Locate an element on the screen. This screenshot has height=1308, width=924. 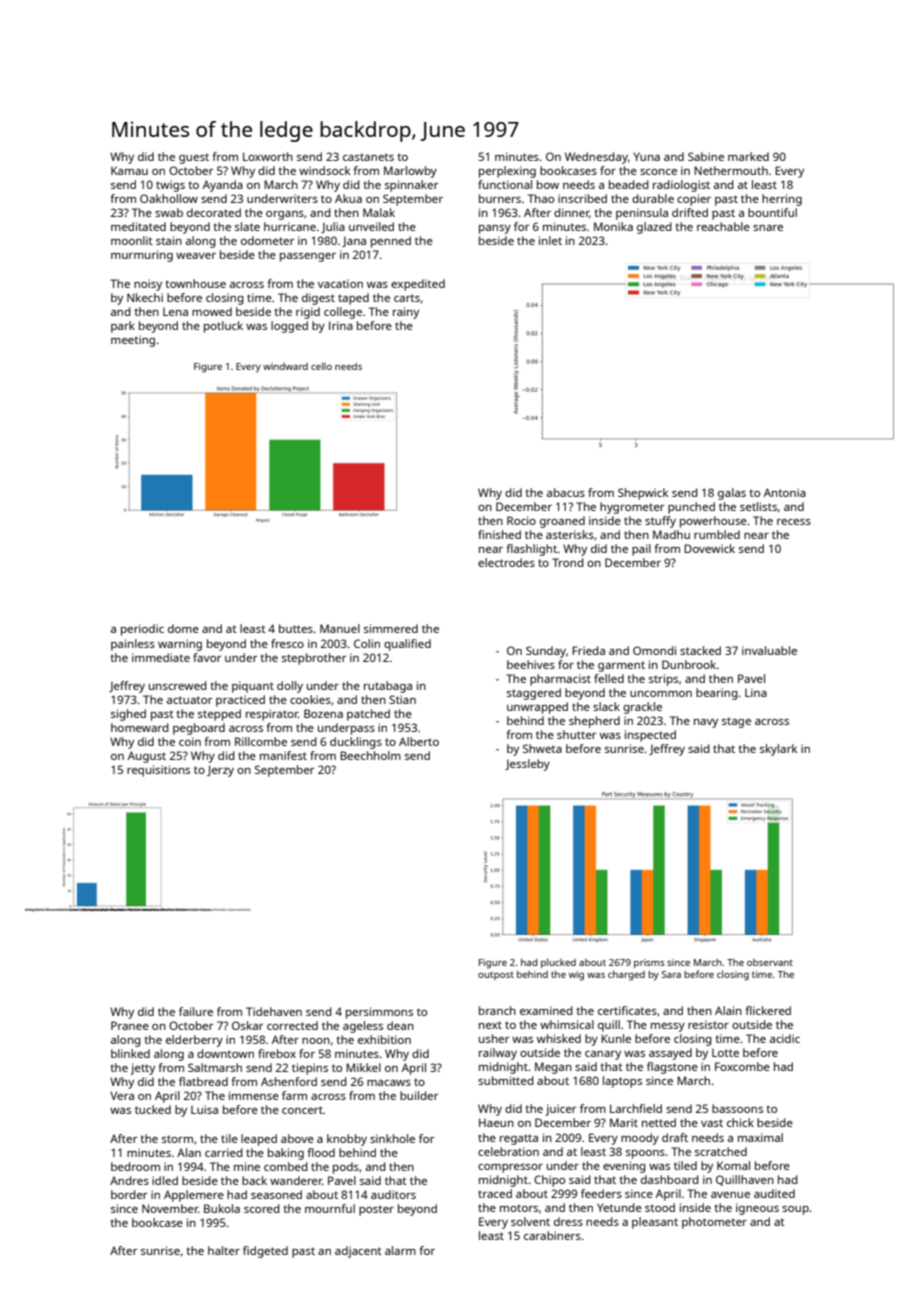
halter is located at coordinates (224, 1250).
